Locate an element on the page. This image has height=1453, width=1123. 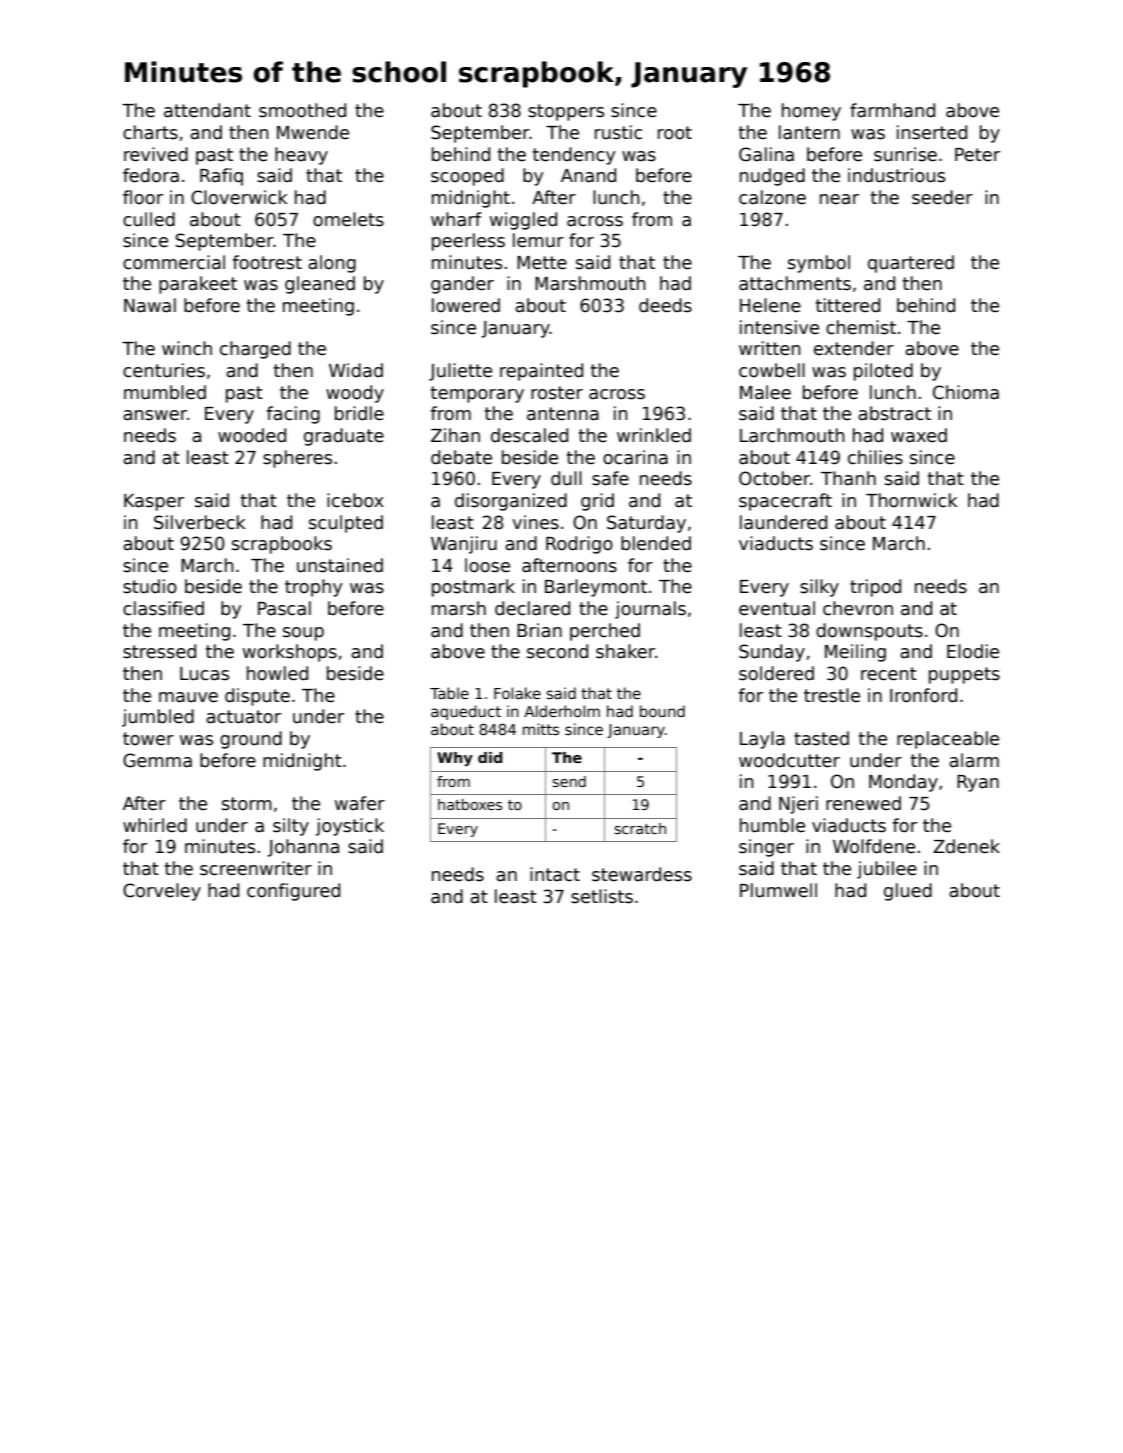
Anand is located at coordinates (588, 175).
